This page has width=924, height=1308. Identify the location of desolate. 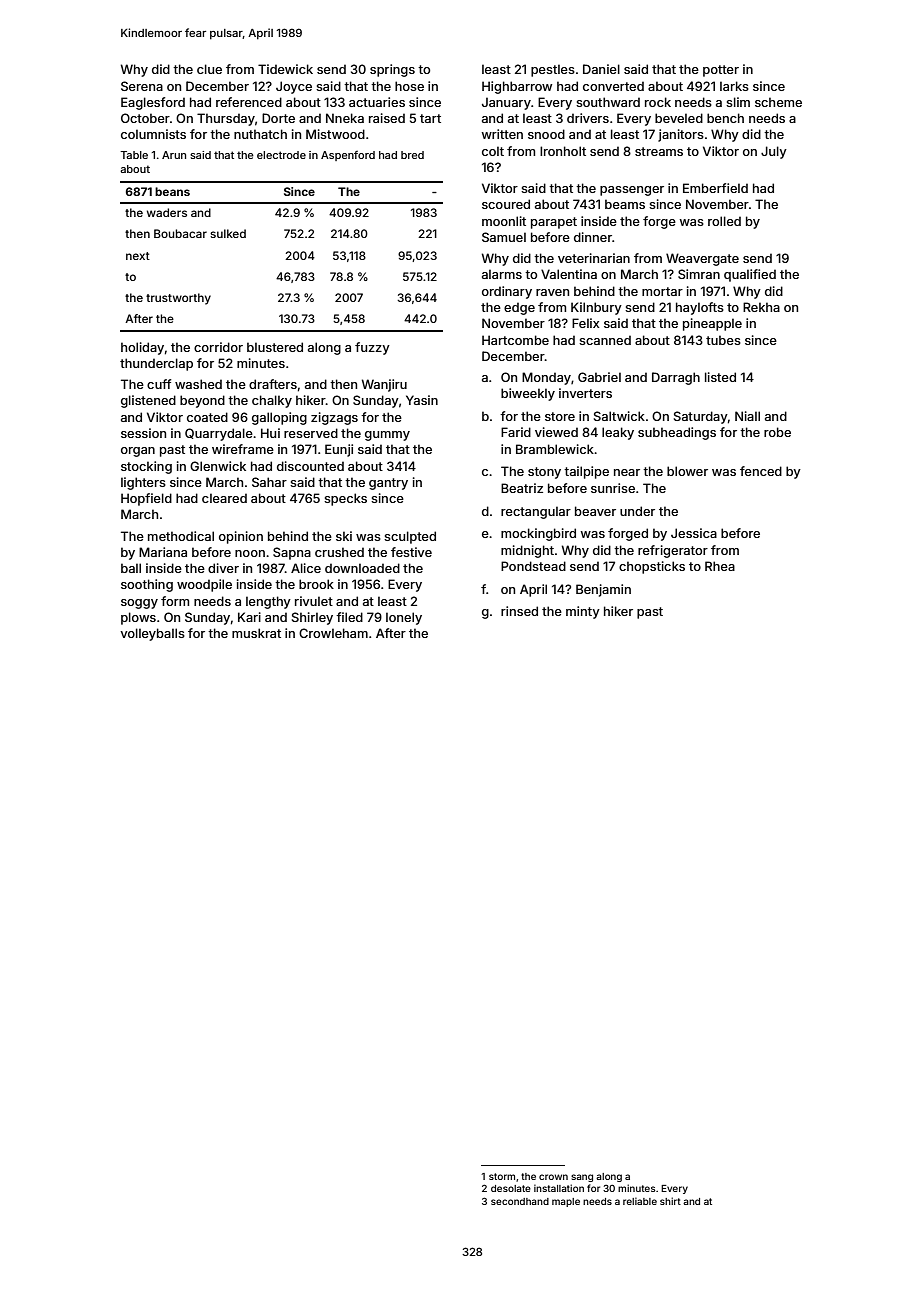
(511, 1188).
